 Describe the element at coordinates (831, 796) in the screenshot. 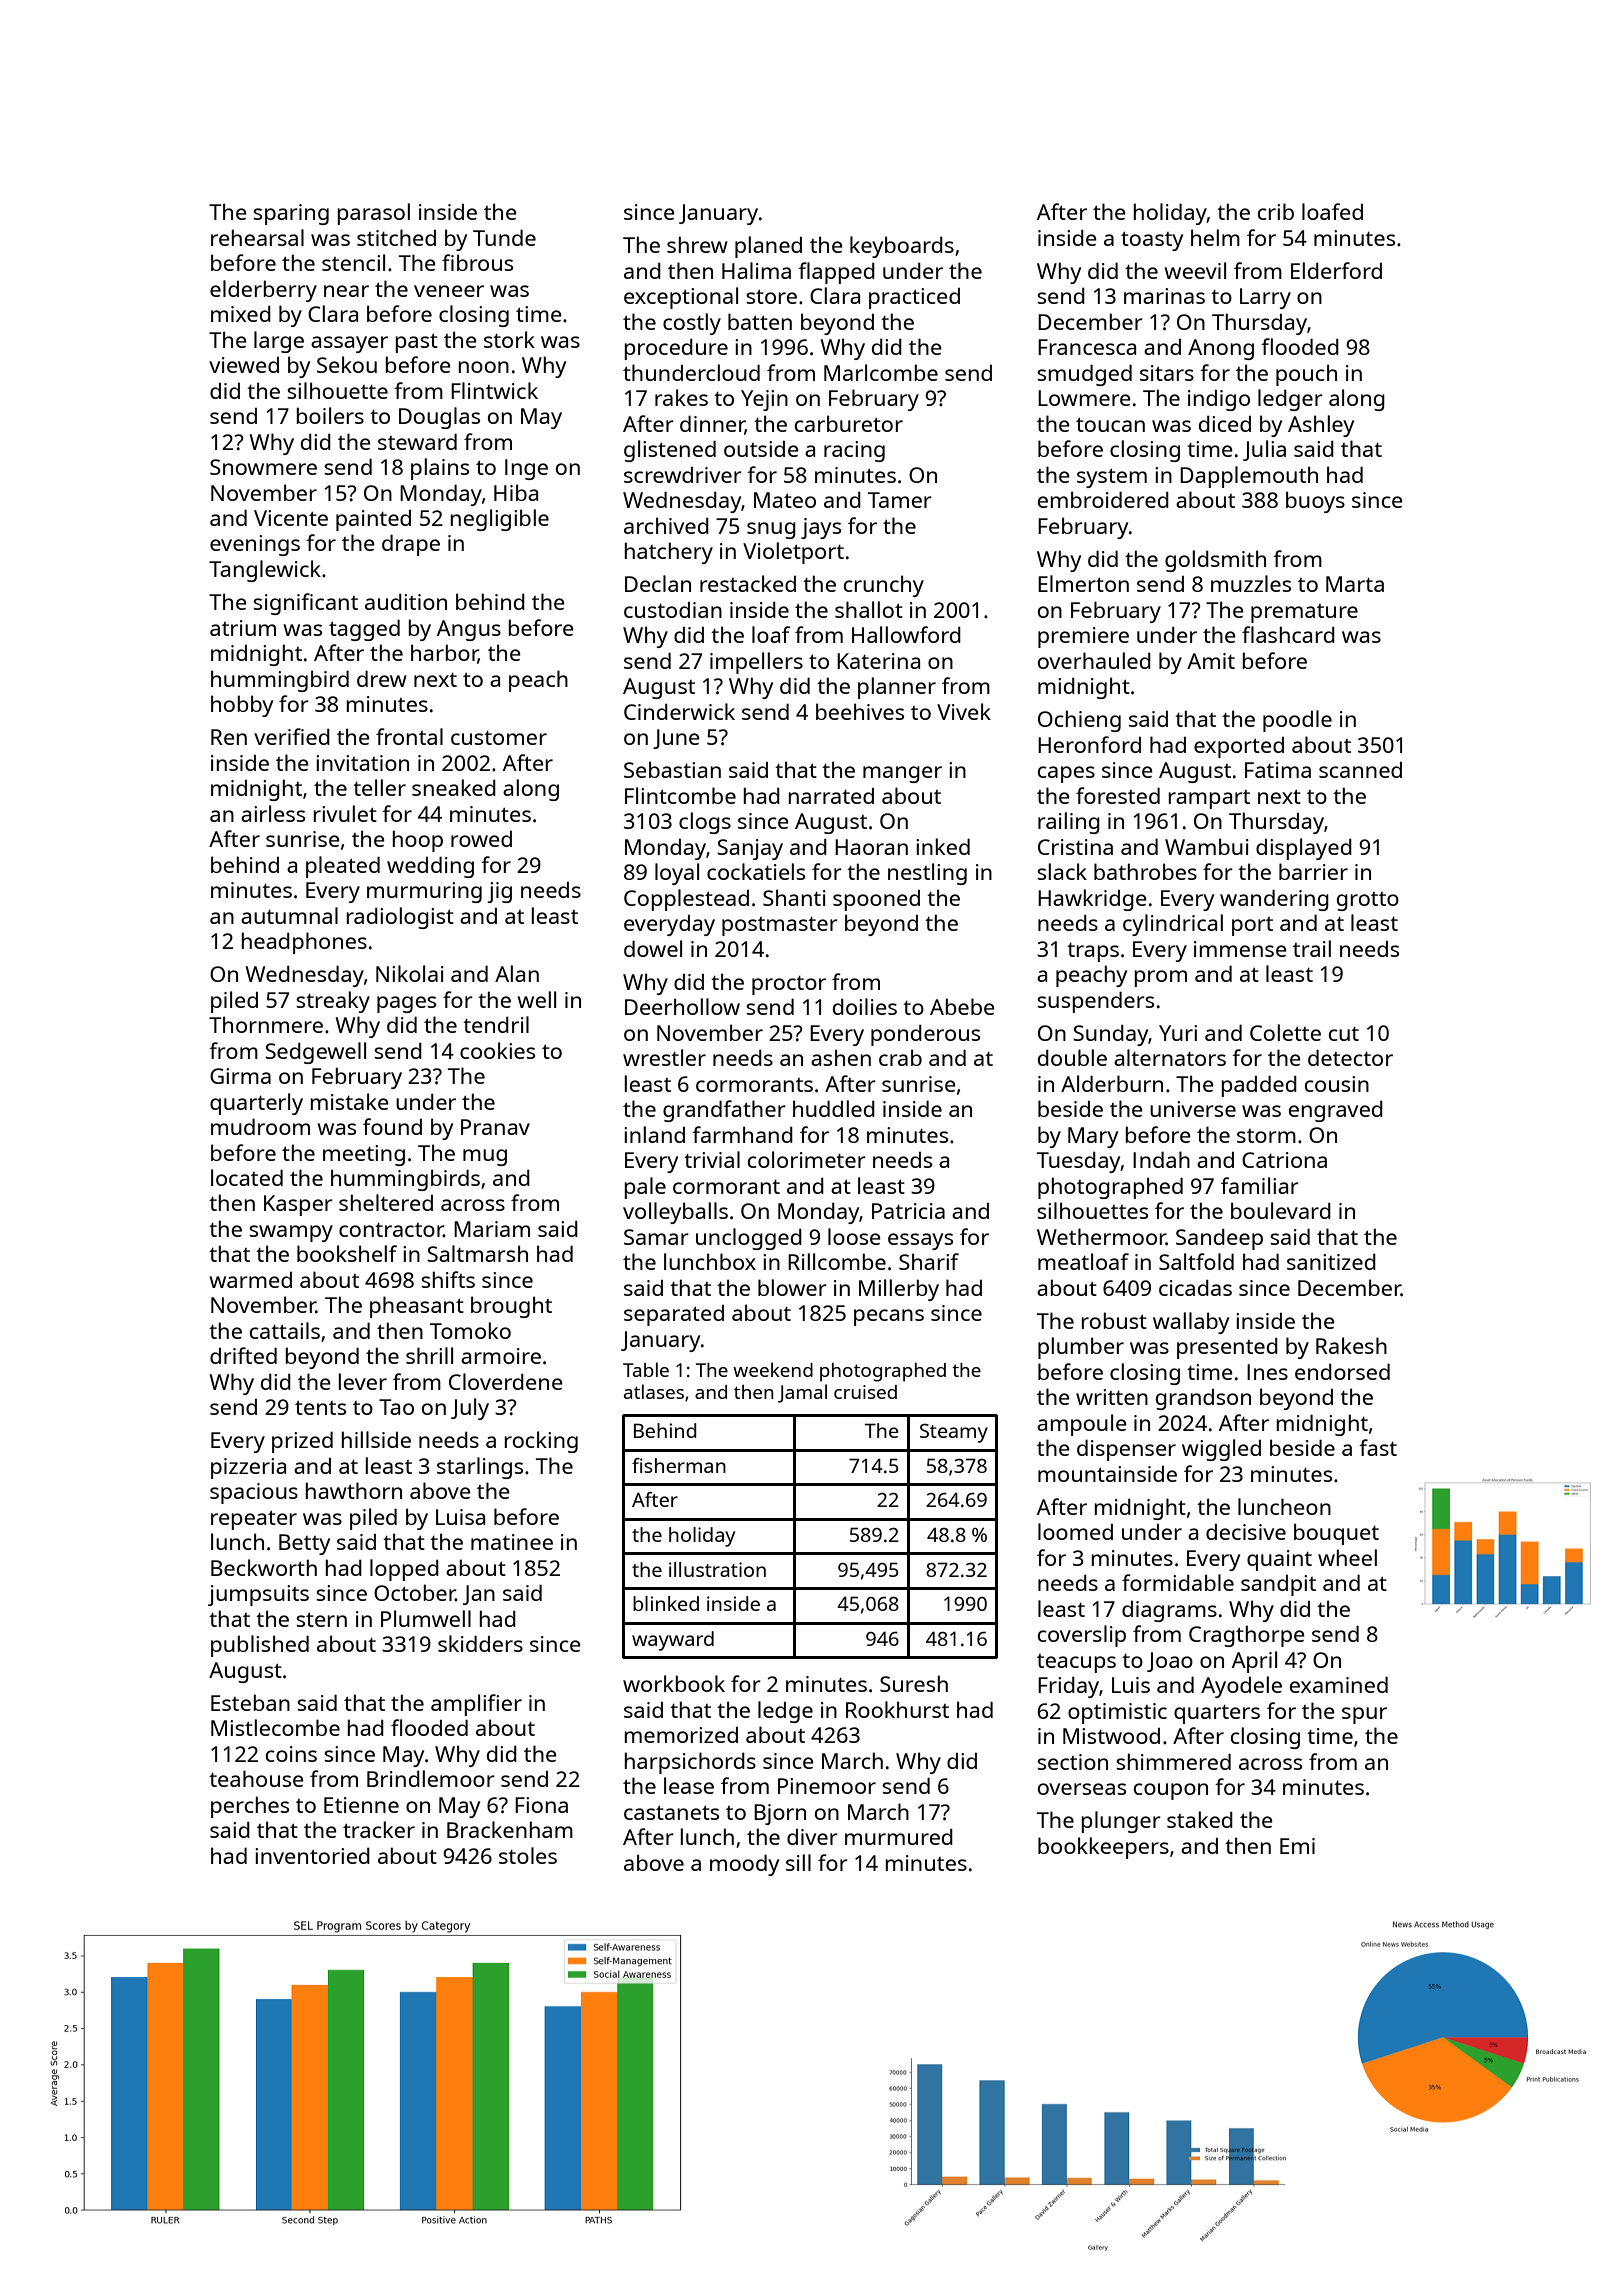

I see `narrated` at that location.
